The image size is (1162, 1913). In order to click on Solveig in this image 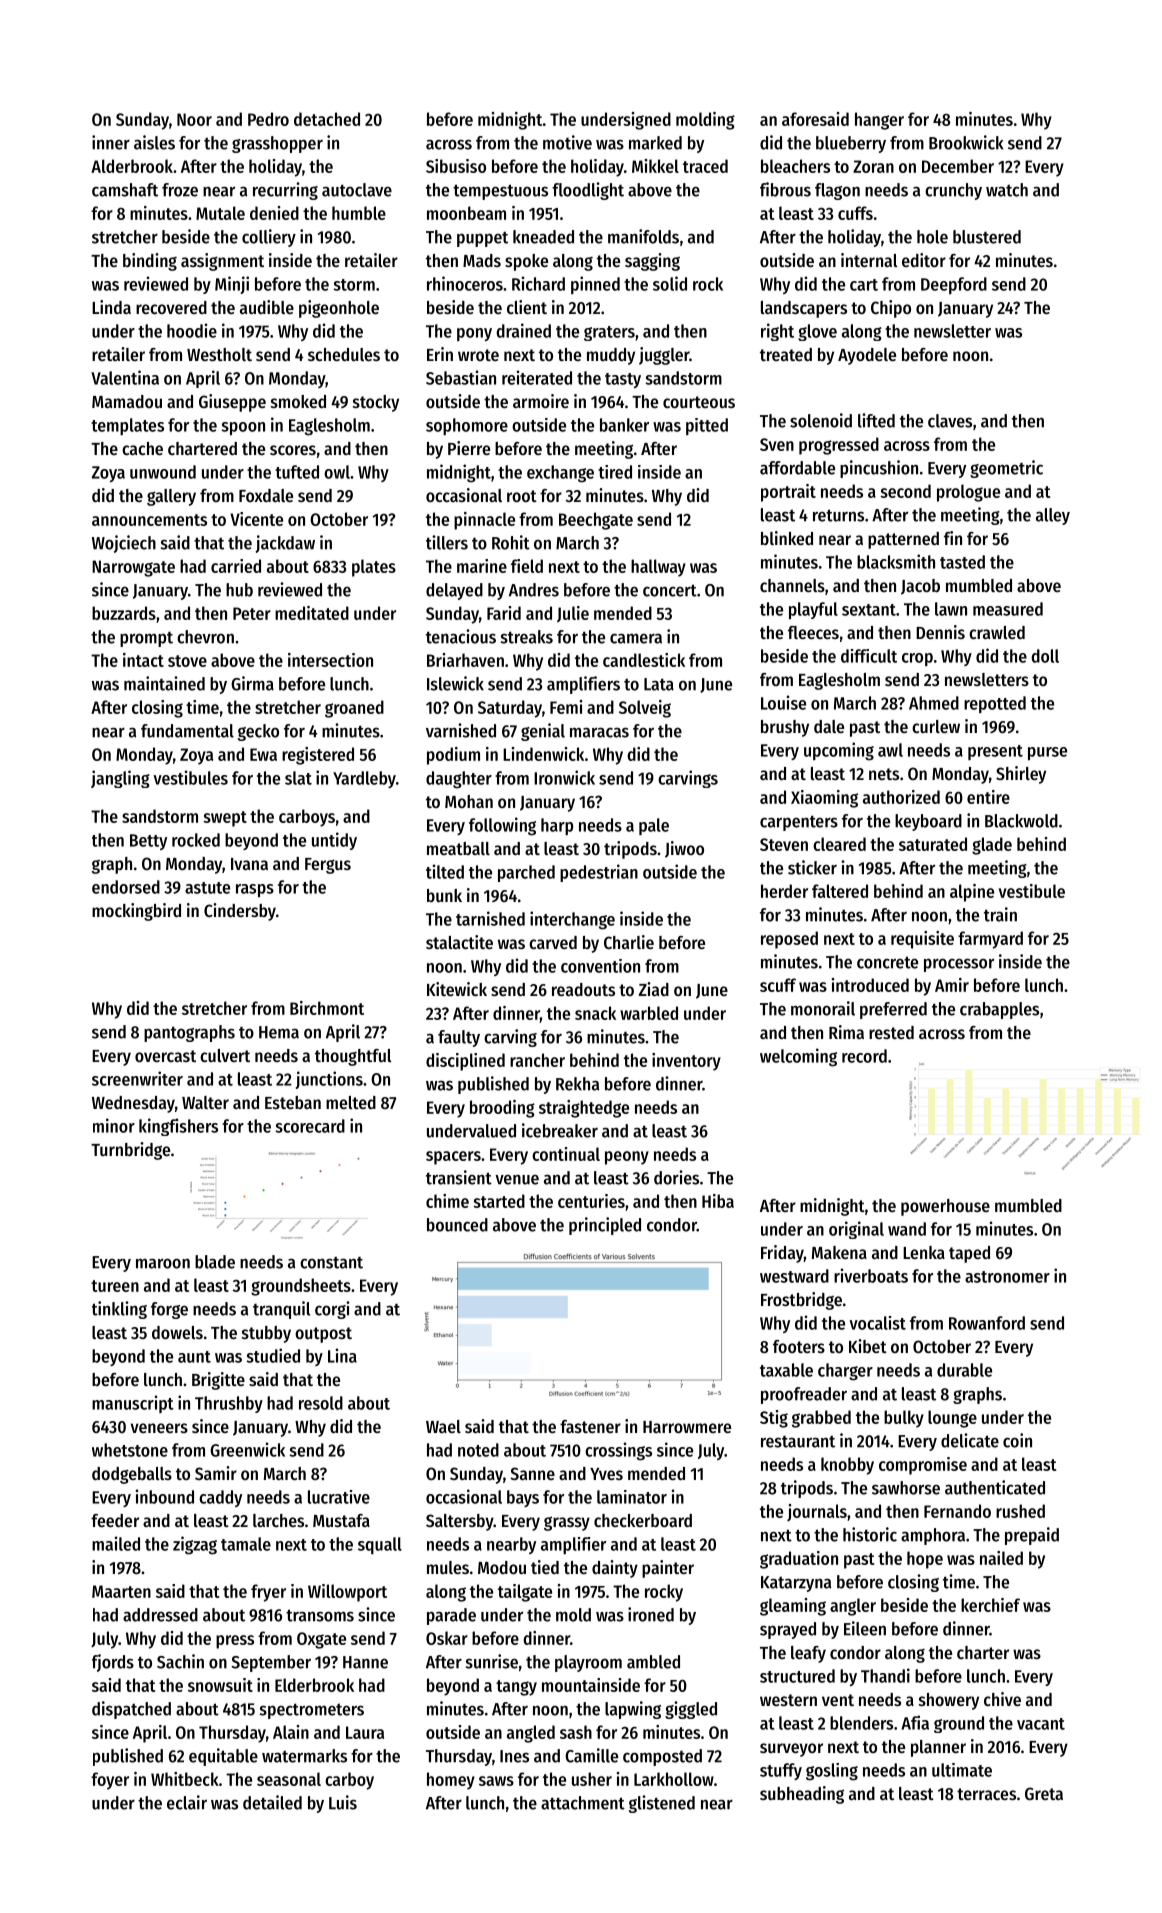, I will do `click(645, 709)`.
